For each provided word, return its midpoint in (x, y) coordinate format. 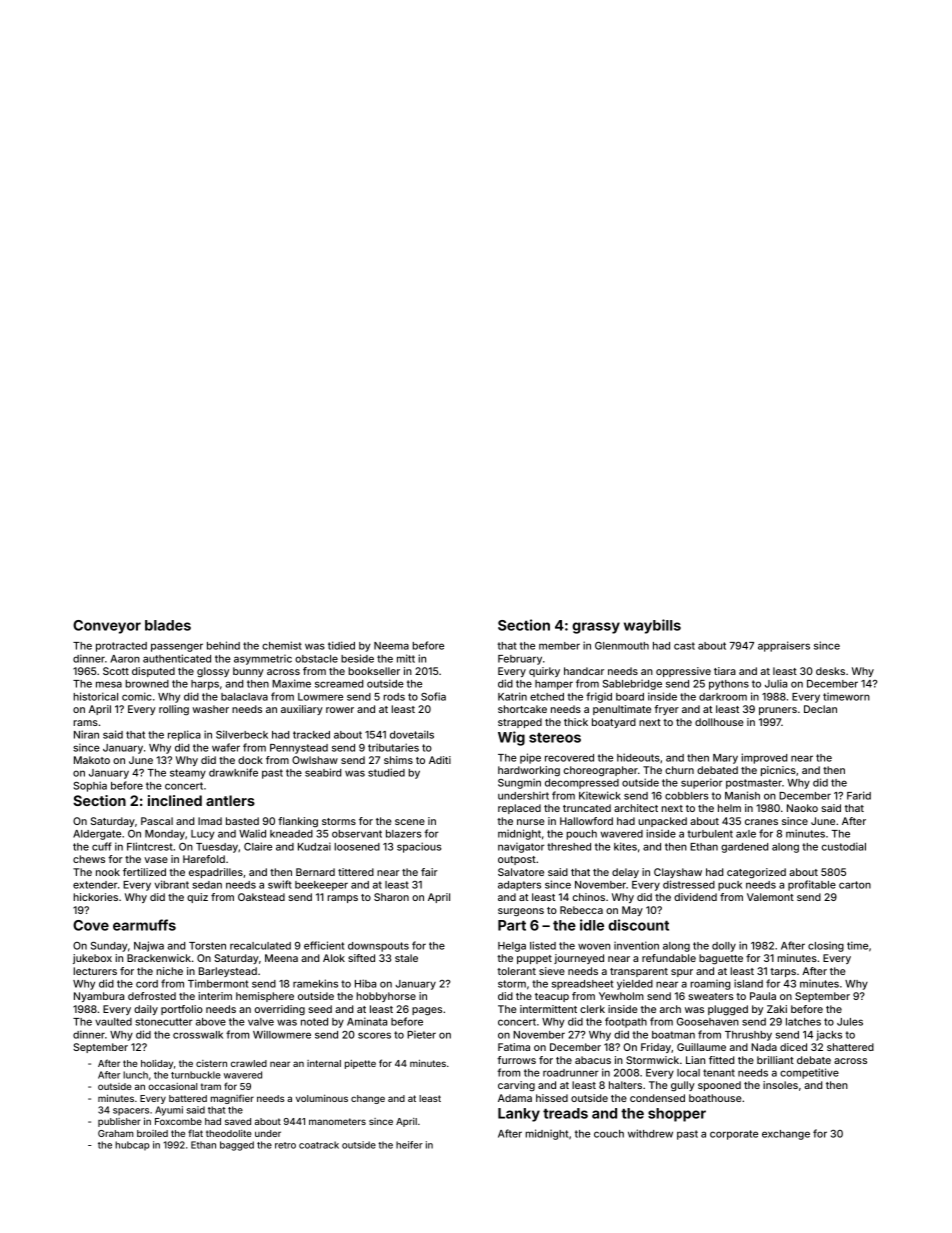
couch (609, 1134)
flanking (298, 822)
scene (410, 822)
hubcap (132, 1146)
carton (855, 885)
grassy (596, 628)
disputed (153, 672)
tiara (725, 671)
